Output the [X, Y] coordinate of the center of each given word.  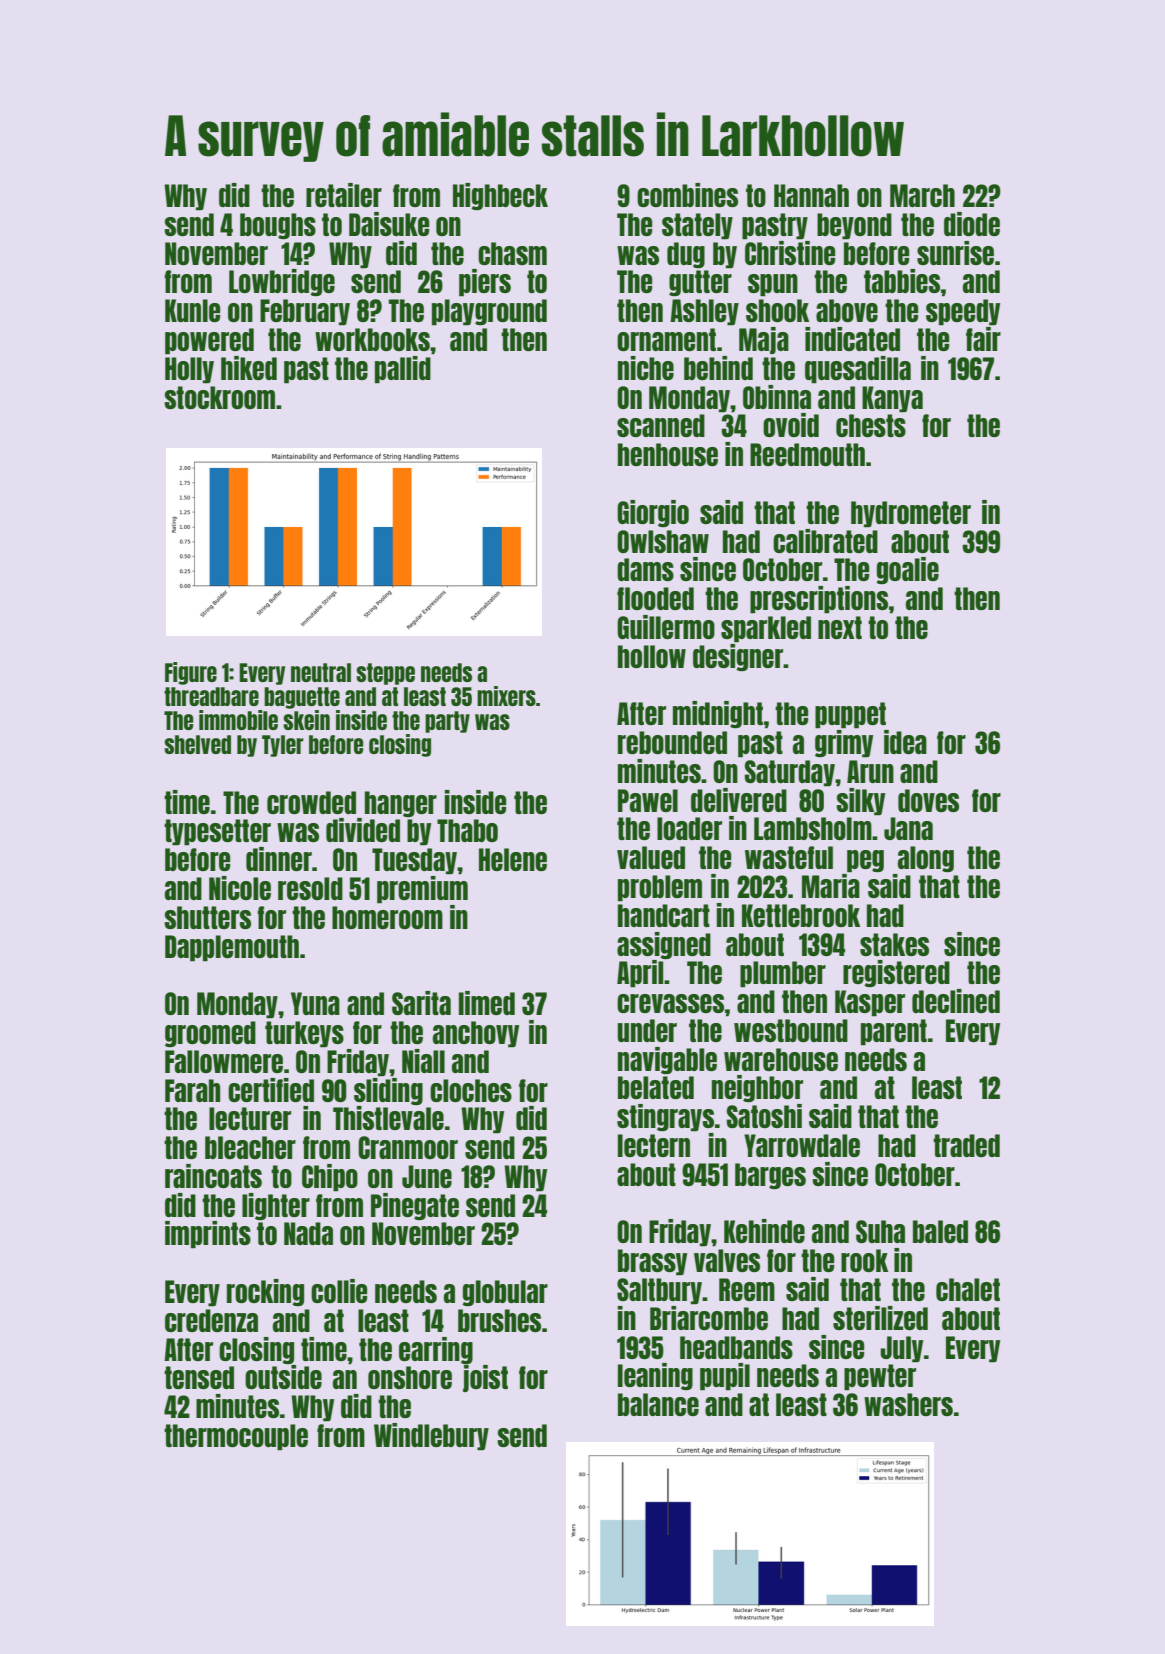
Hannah [811, 195]
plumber [783, 974]
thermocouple [236, 1437]
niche [646, 368]
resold [310, 888]
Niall [423, 1061]
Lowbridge [282, 282]
